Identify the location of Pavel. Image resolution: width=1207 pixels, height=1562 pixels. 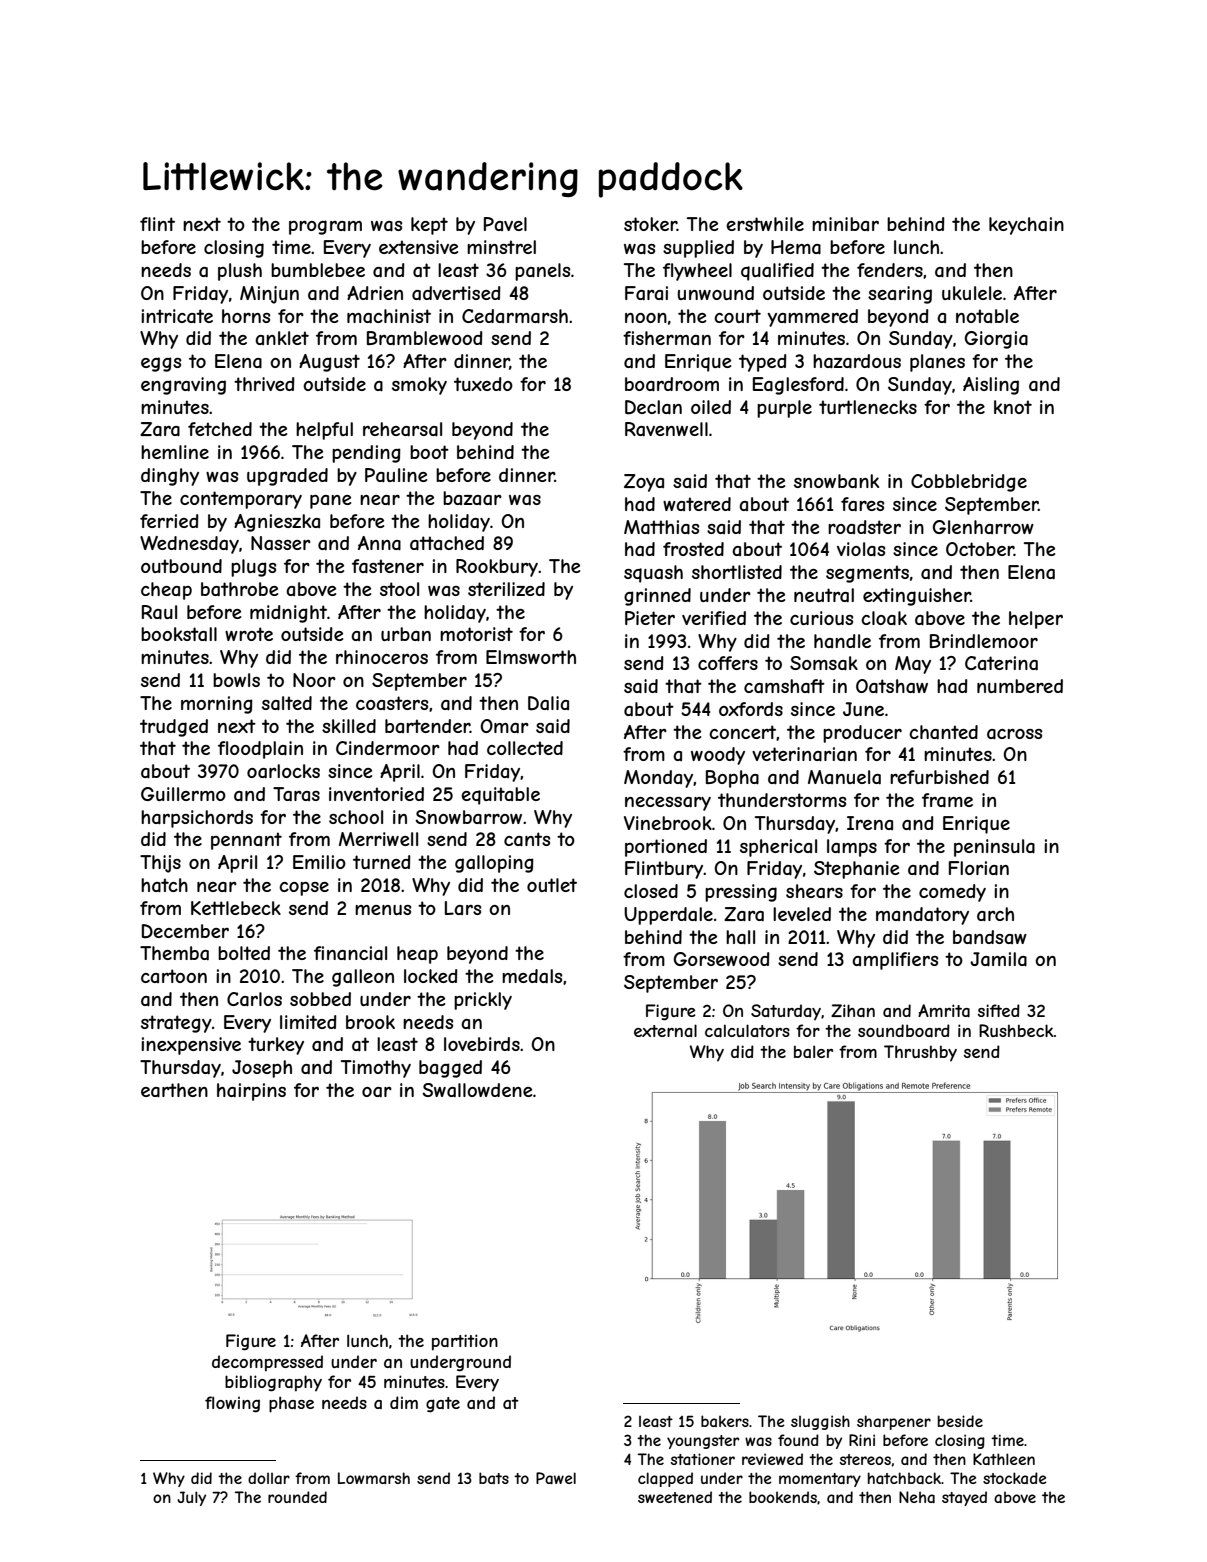
(505, 224).
